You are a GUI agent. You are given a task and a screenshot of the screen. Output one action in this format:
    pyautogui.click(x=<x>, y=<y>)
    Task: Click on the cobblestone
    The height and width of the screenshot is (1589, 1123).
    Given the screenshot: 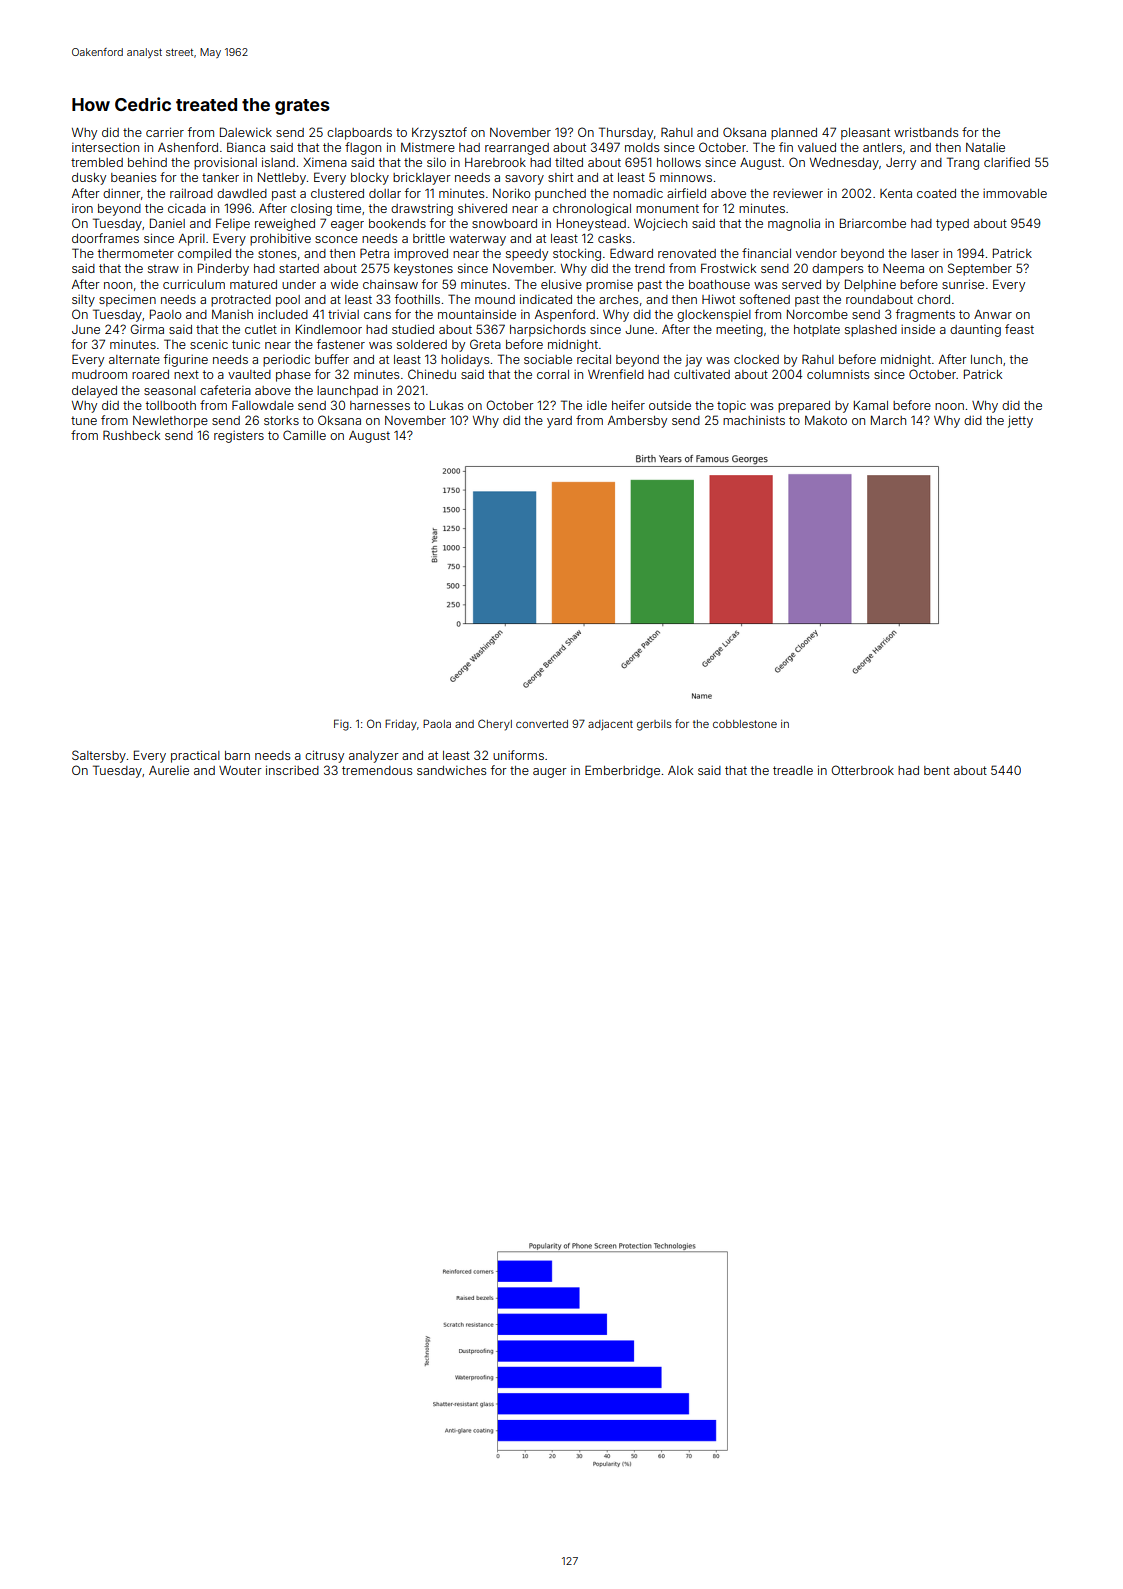 What is the action you would take?
    pyautogui.click(x=745, y=724)
